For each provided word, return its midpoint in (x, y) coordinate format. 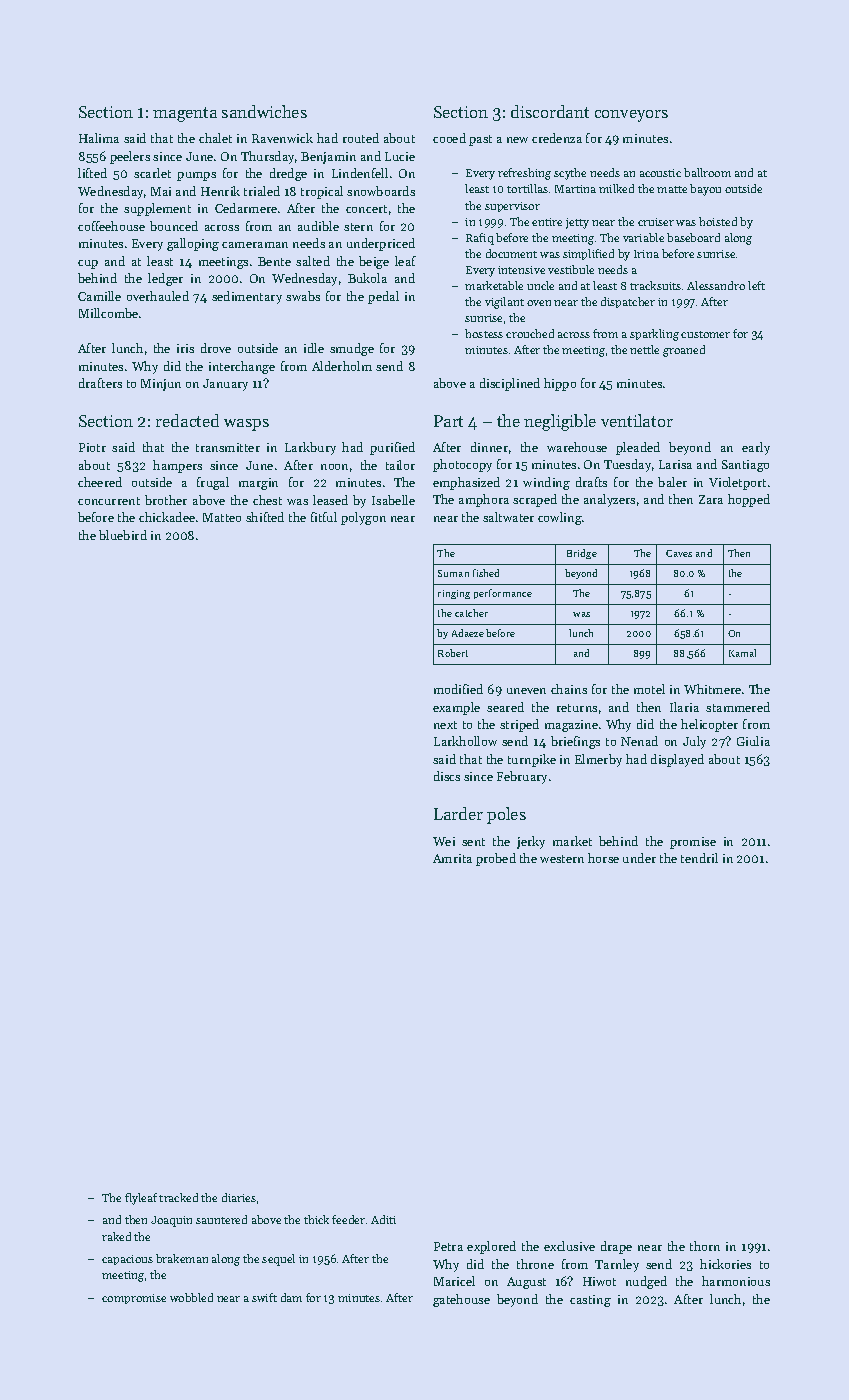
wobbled (191, 1297)
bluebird (123, 535)
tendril (699, 858)
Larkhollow (465, 741)
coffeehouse (111, 226)
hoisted (718, 221)
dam (291, 1297)
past (480, 140)
